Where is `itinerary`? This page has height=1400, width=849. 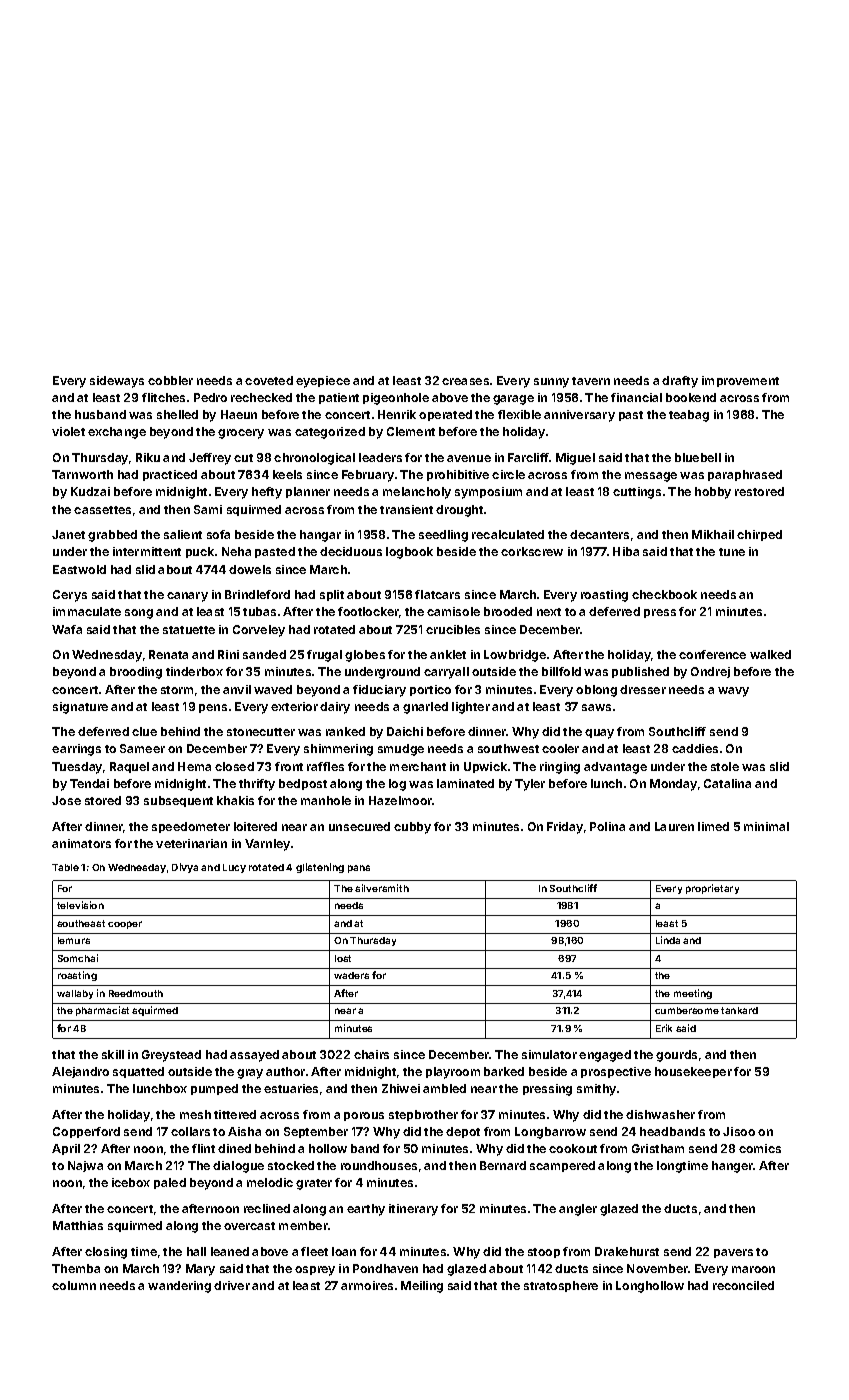
itinerary is located at coordinates (413, 1210).
